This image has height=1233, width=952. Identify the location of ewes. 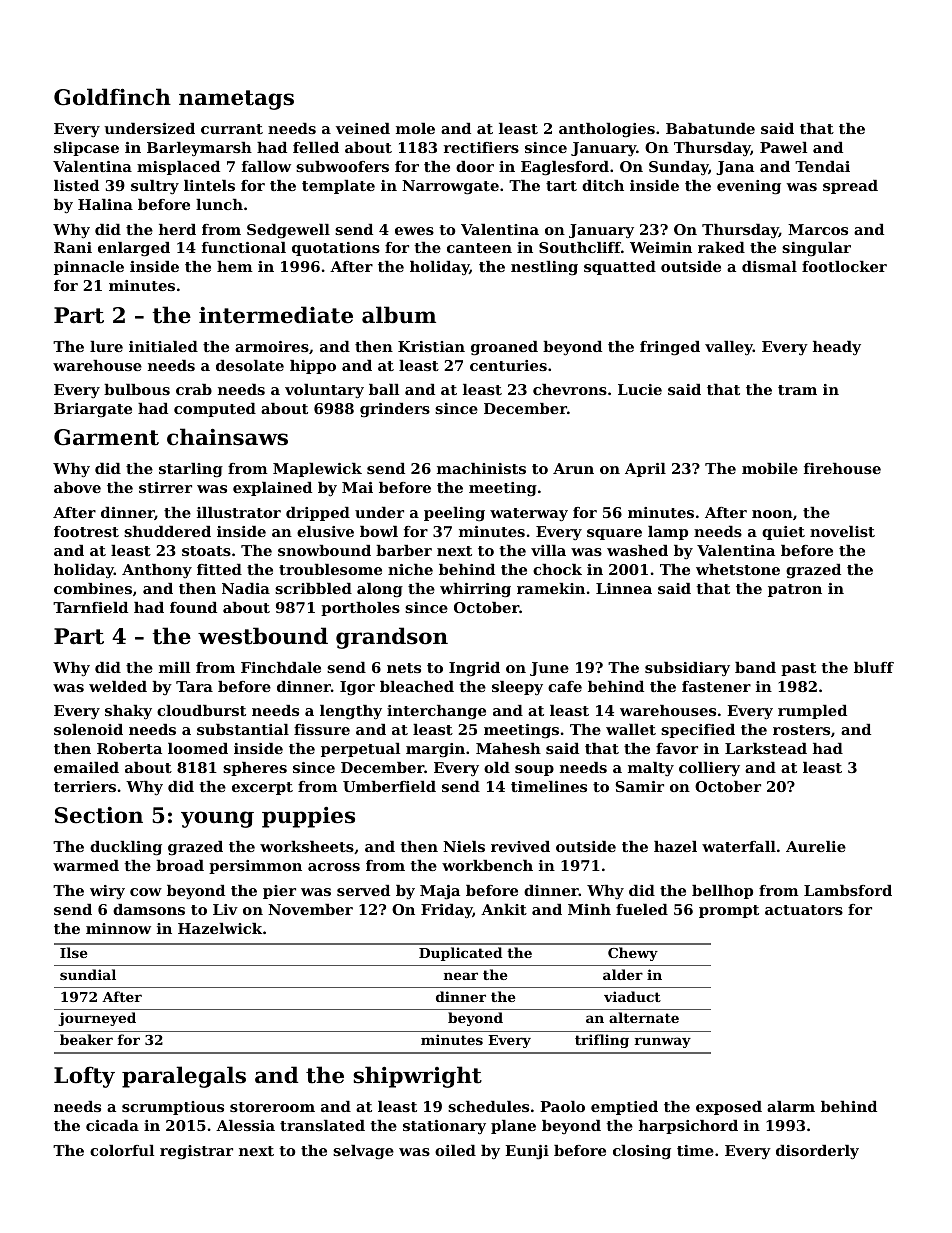
(414, 231).
